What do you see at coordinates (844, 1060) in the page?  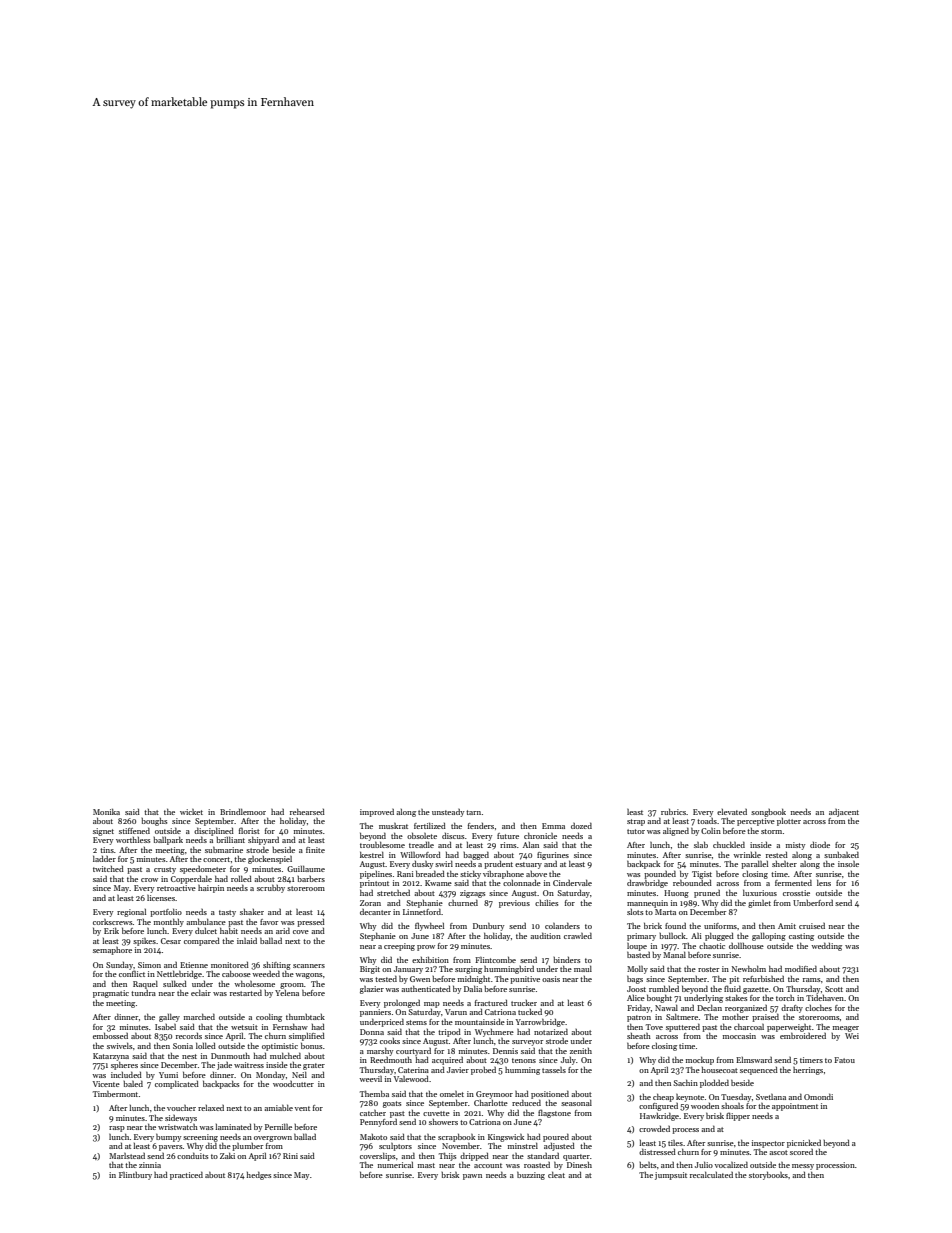 I see `Fatou` at bounding box center [844, 1060].
